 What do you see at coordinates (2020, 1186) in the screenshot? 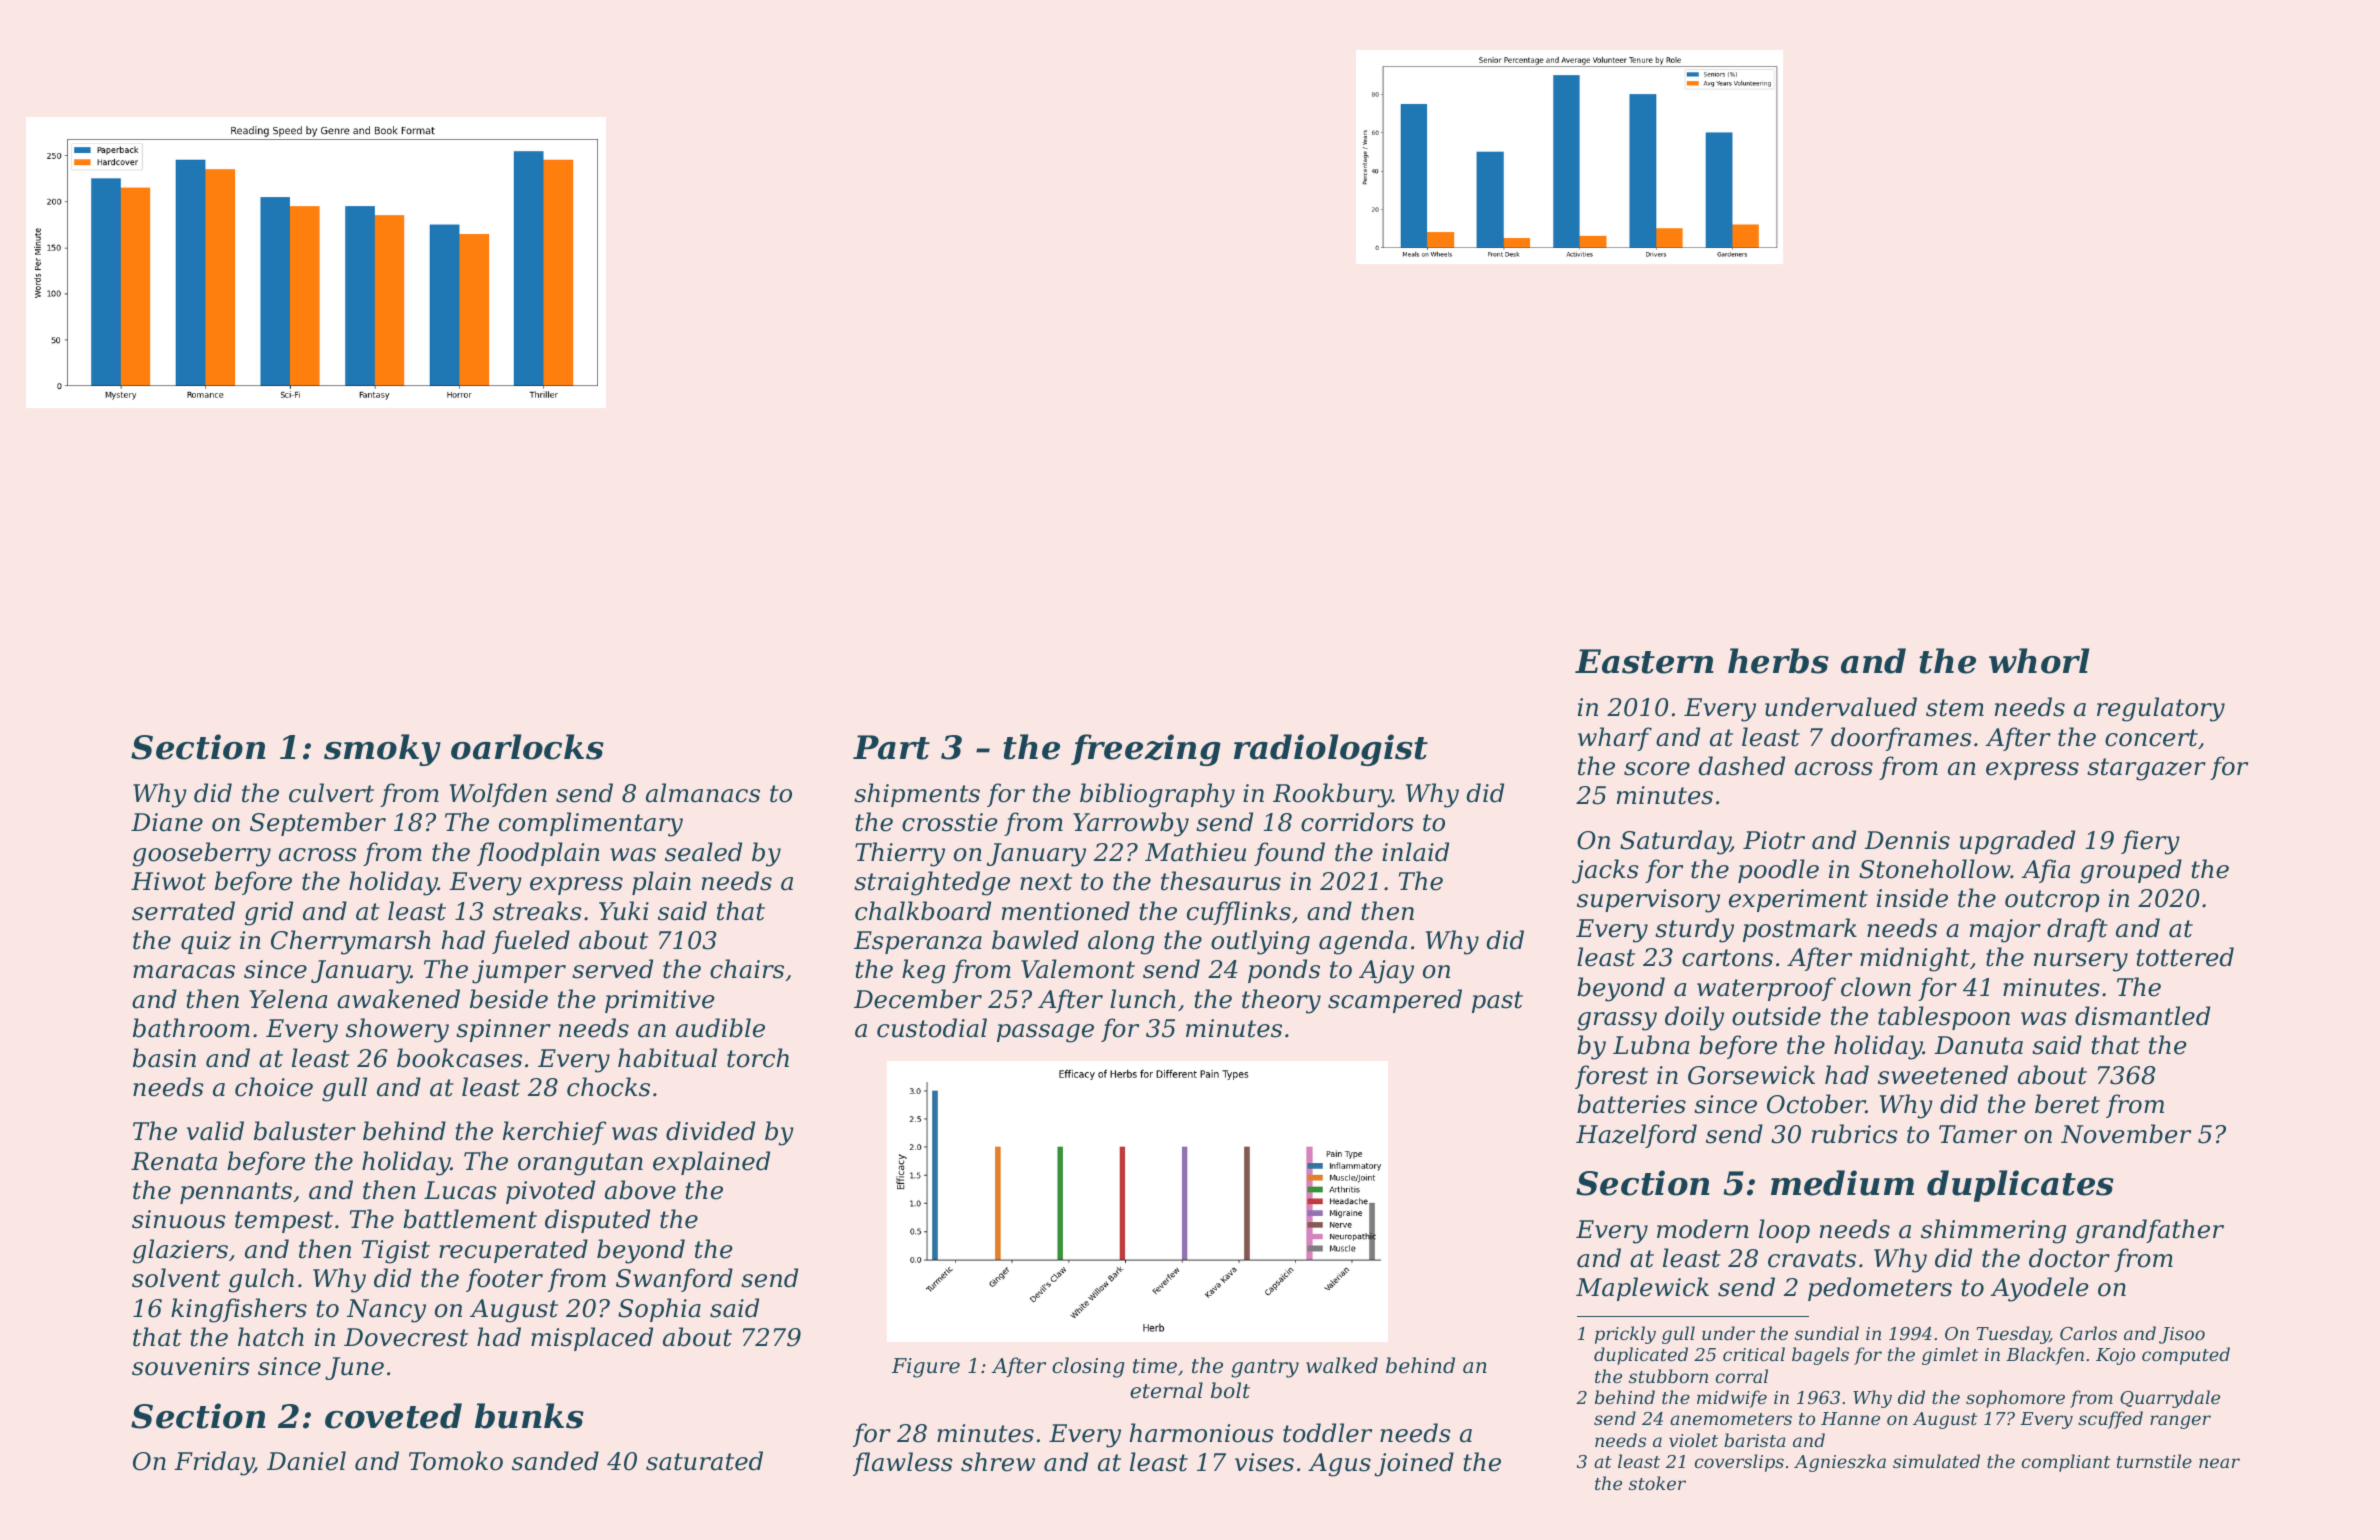
I see `duplicates` at bounding box center [2020, 1186].
